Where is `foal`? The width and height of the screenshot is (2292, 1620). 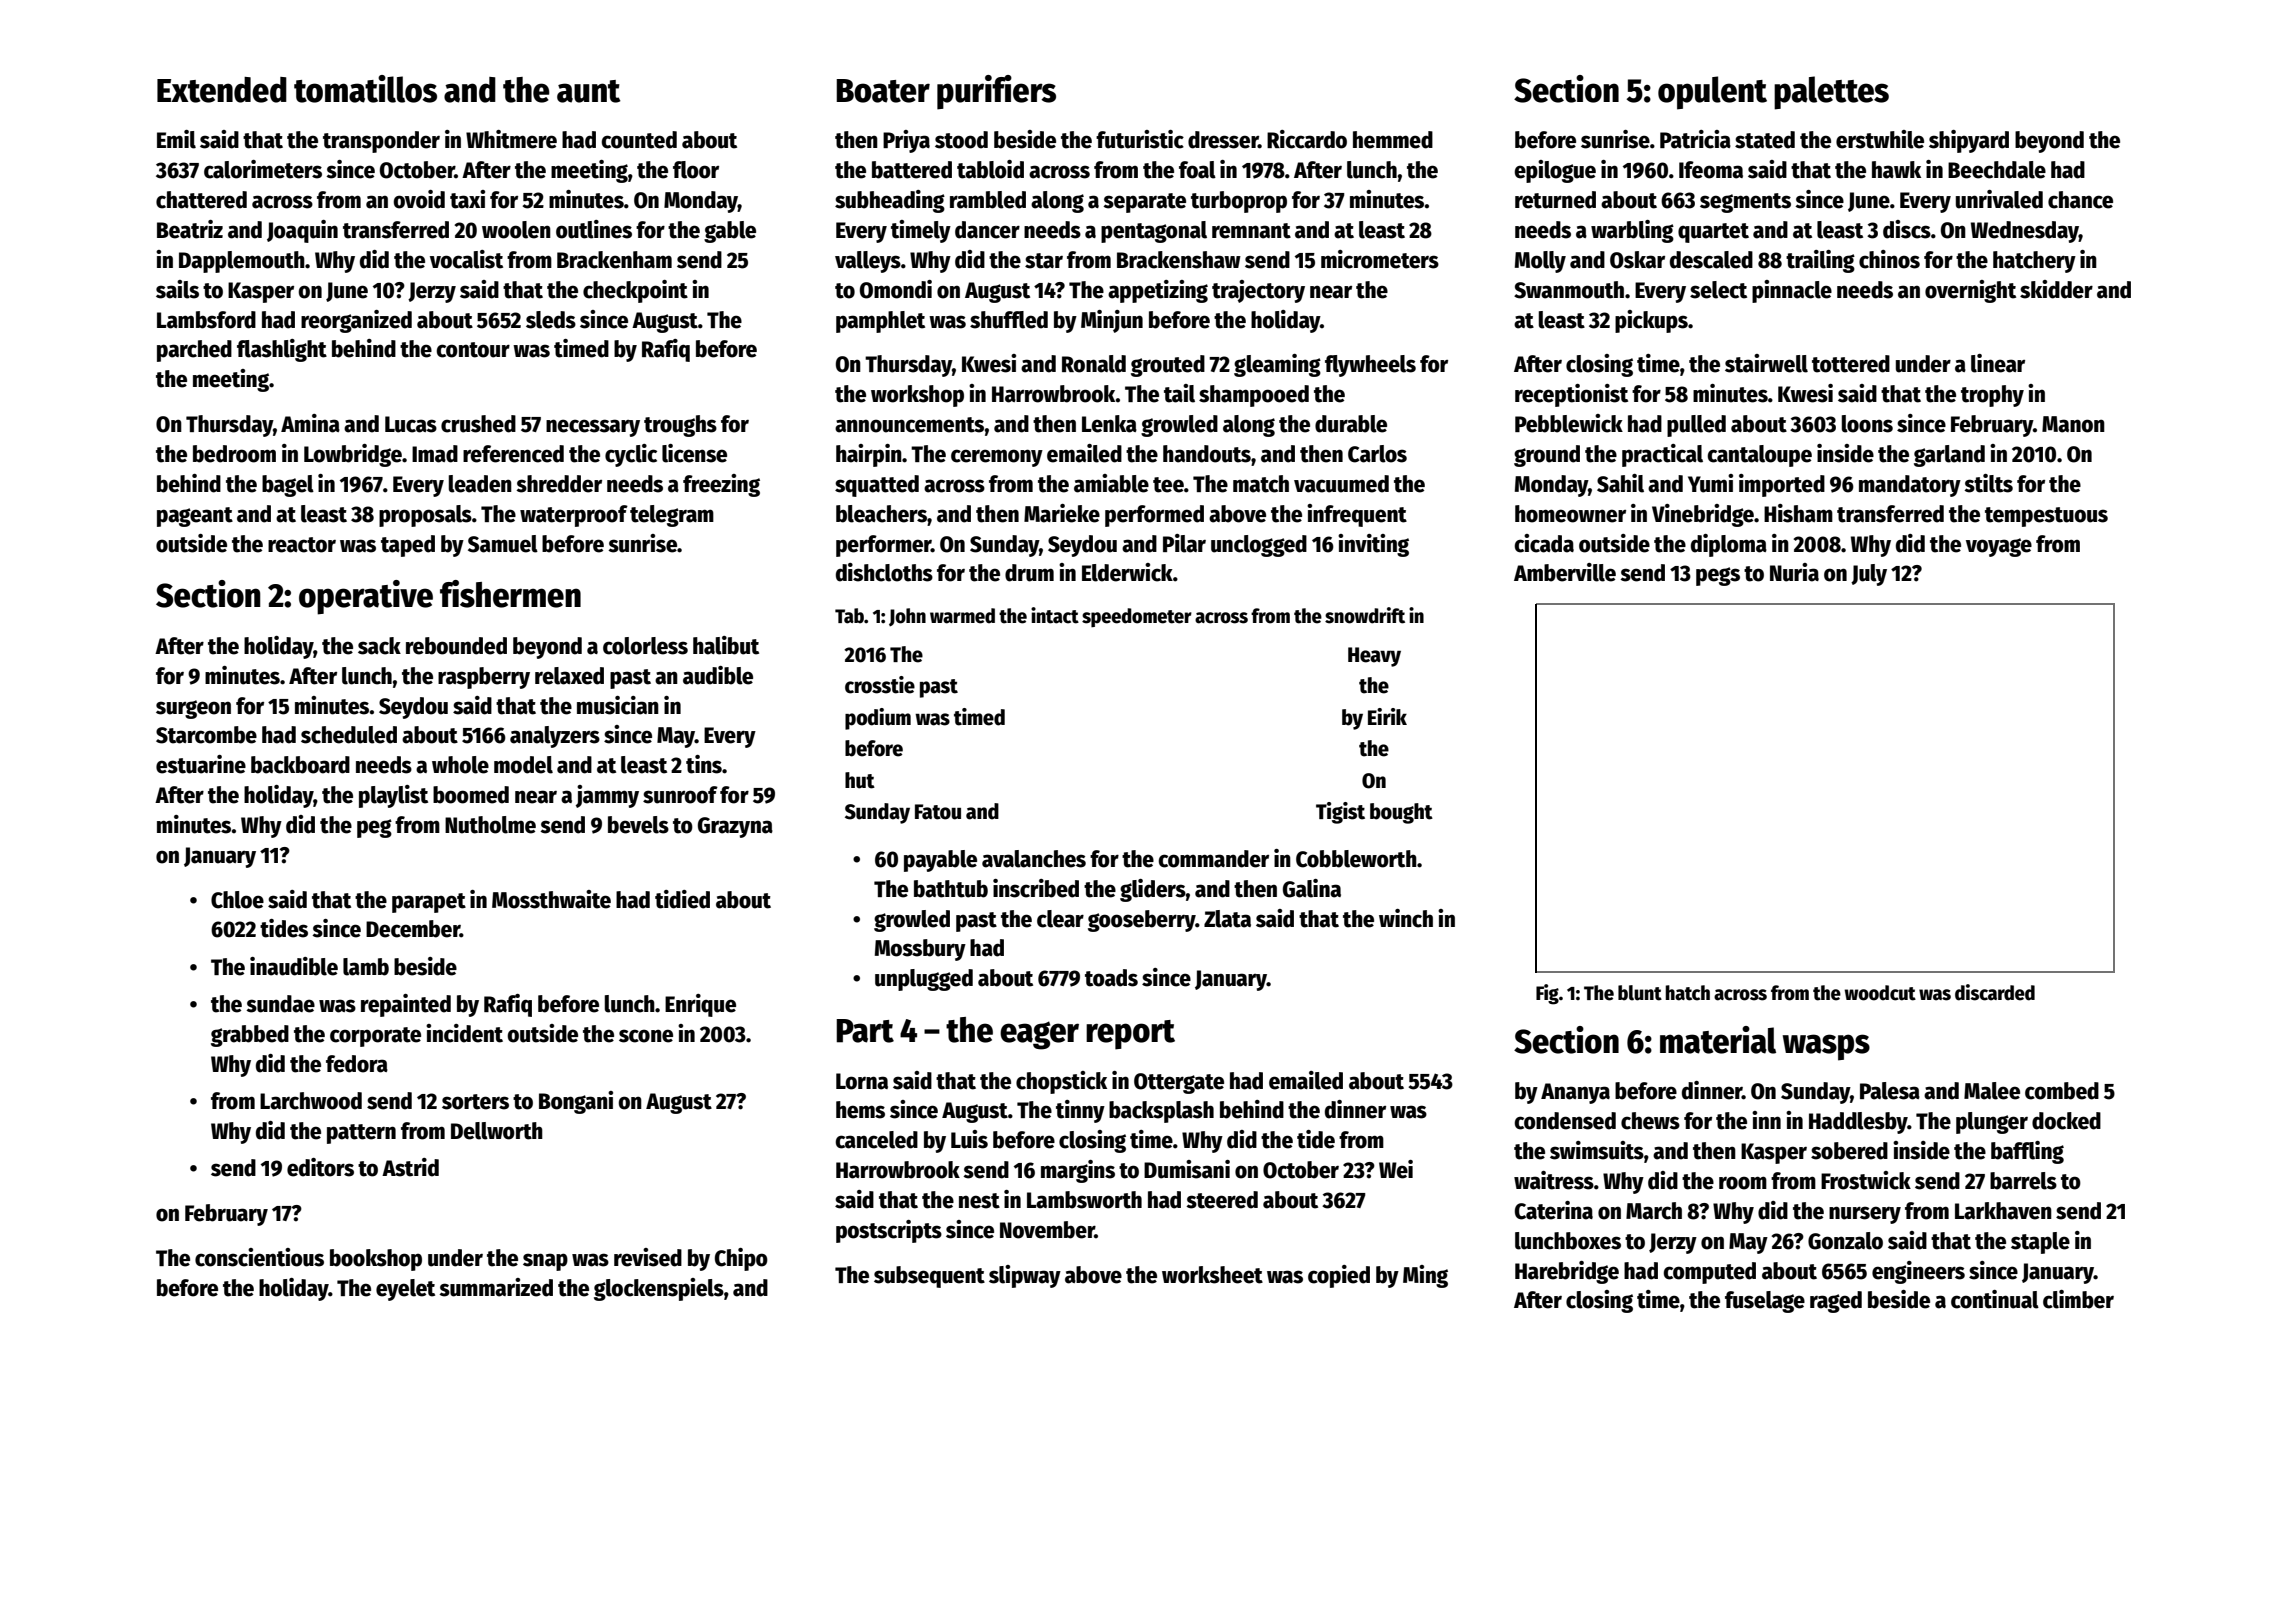 foal is located at coordinates (1197, 170).
